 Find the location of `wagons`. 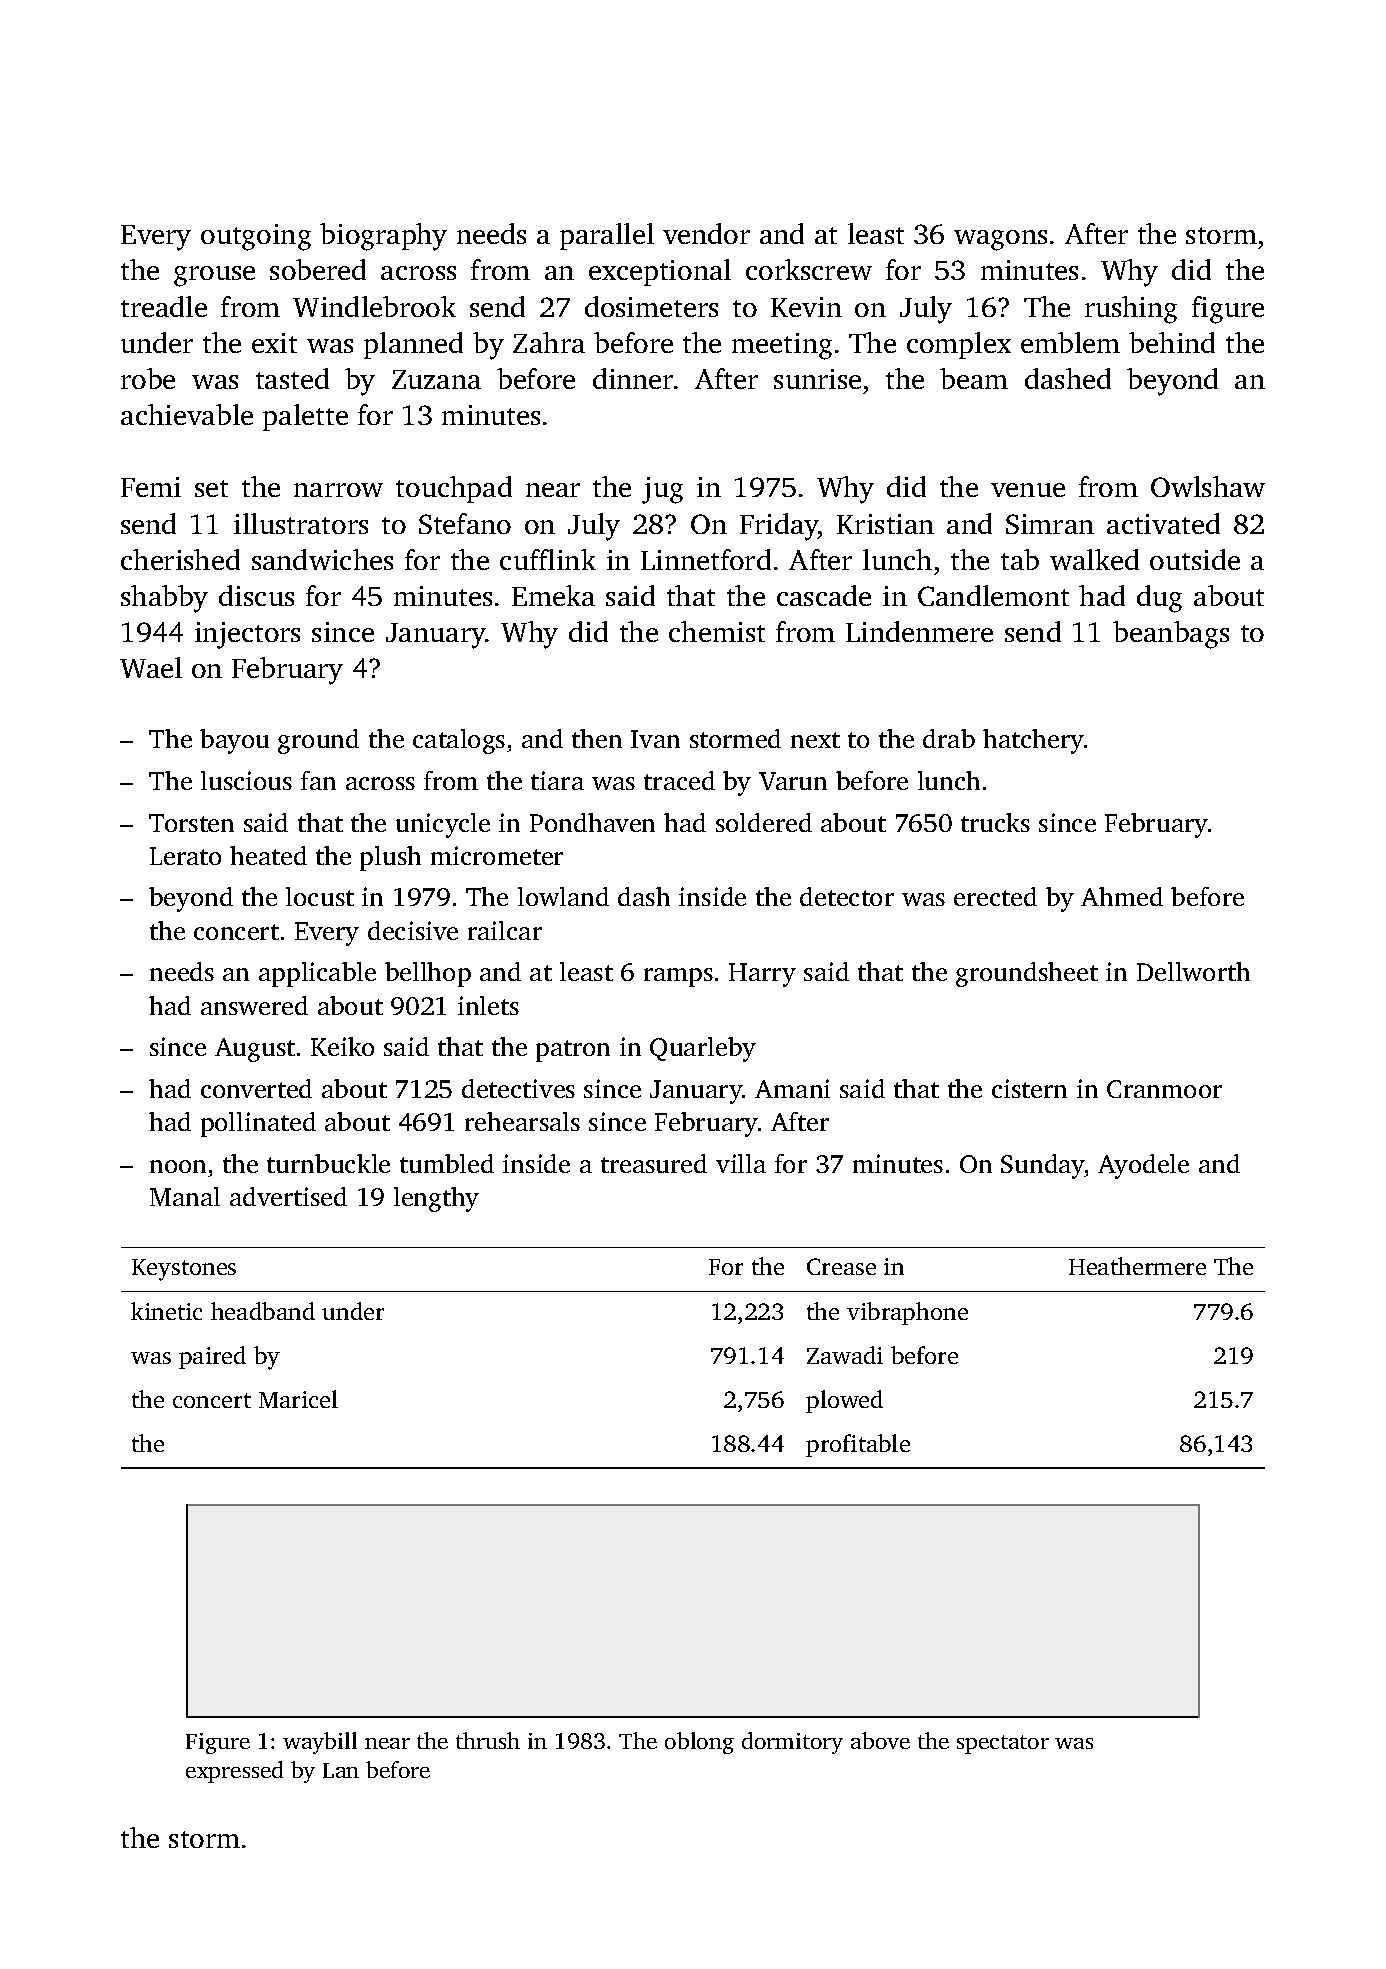

wagons is located at coordinates (1000, 240).
